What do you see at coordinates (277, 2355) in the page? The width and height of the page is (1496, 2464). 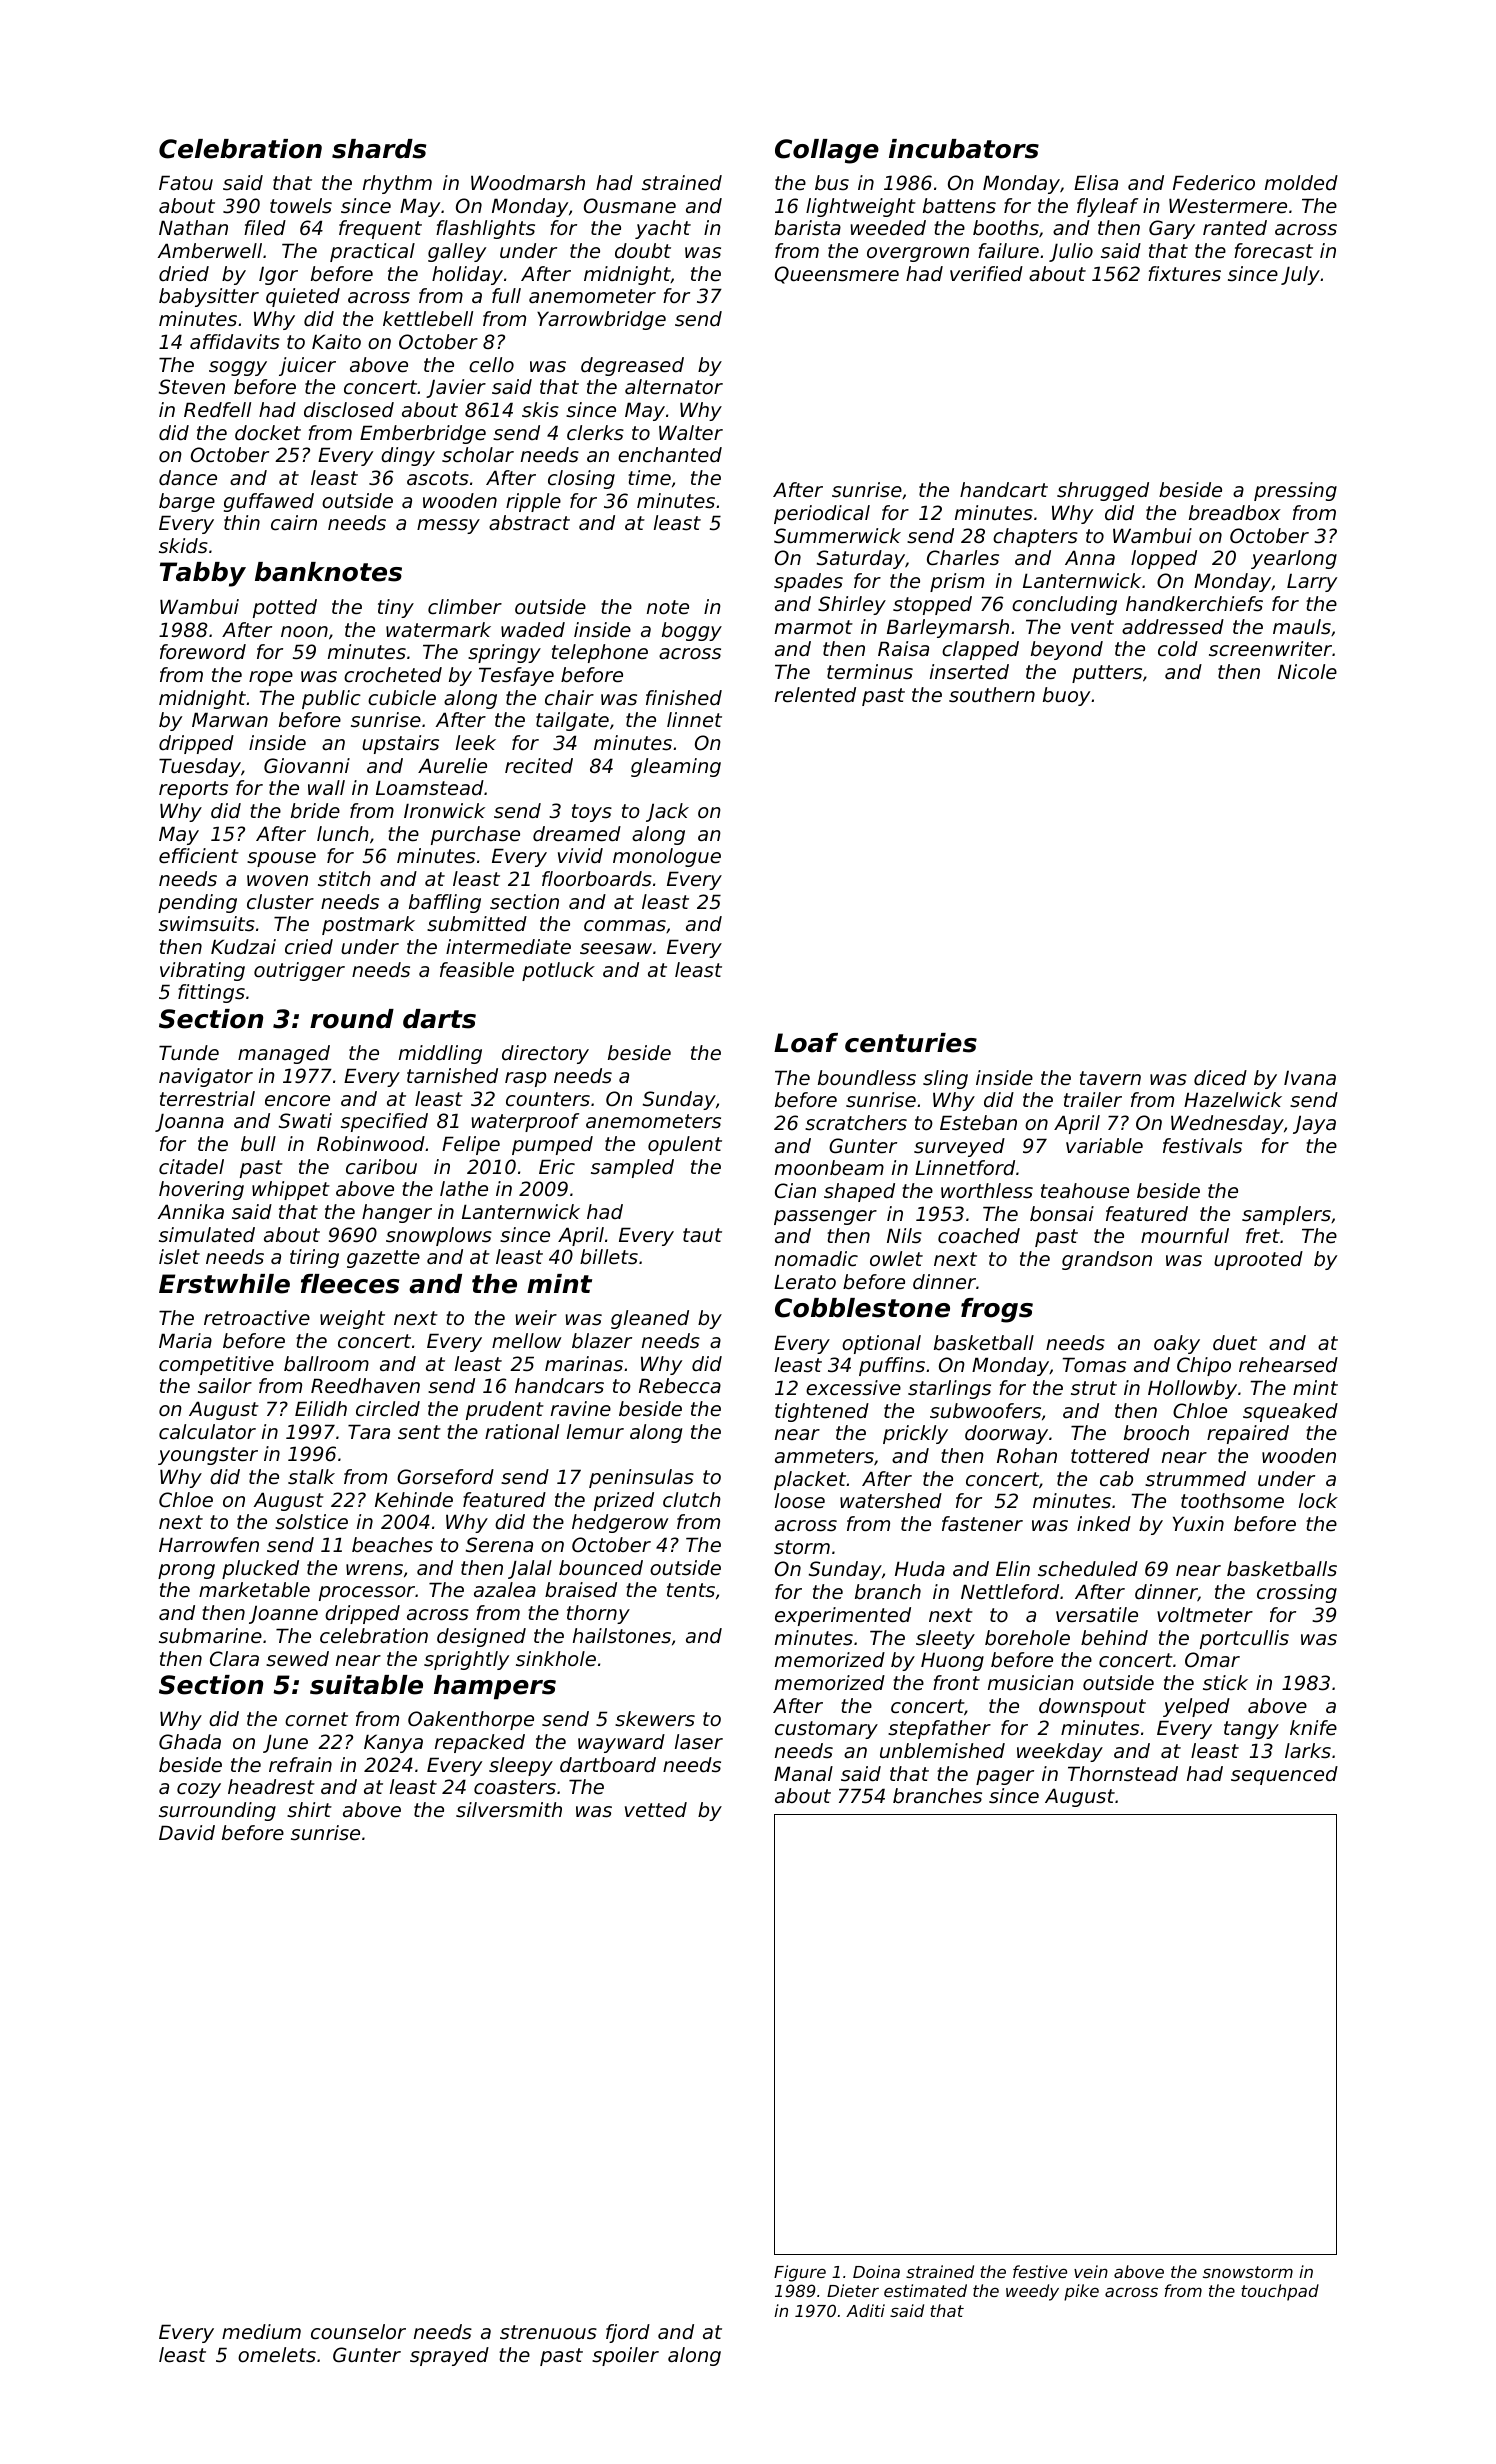 I see `omelets` at bounding box center [277, 2355].
